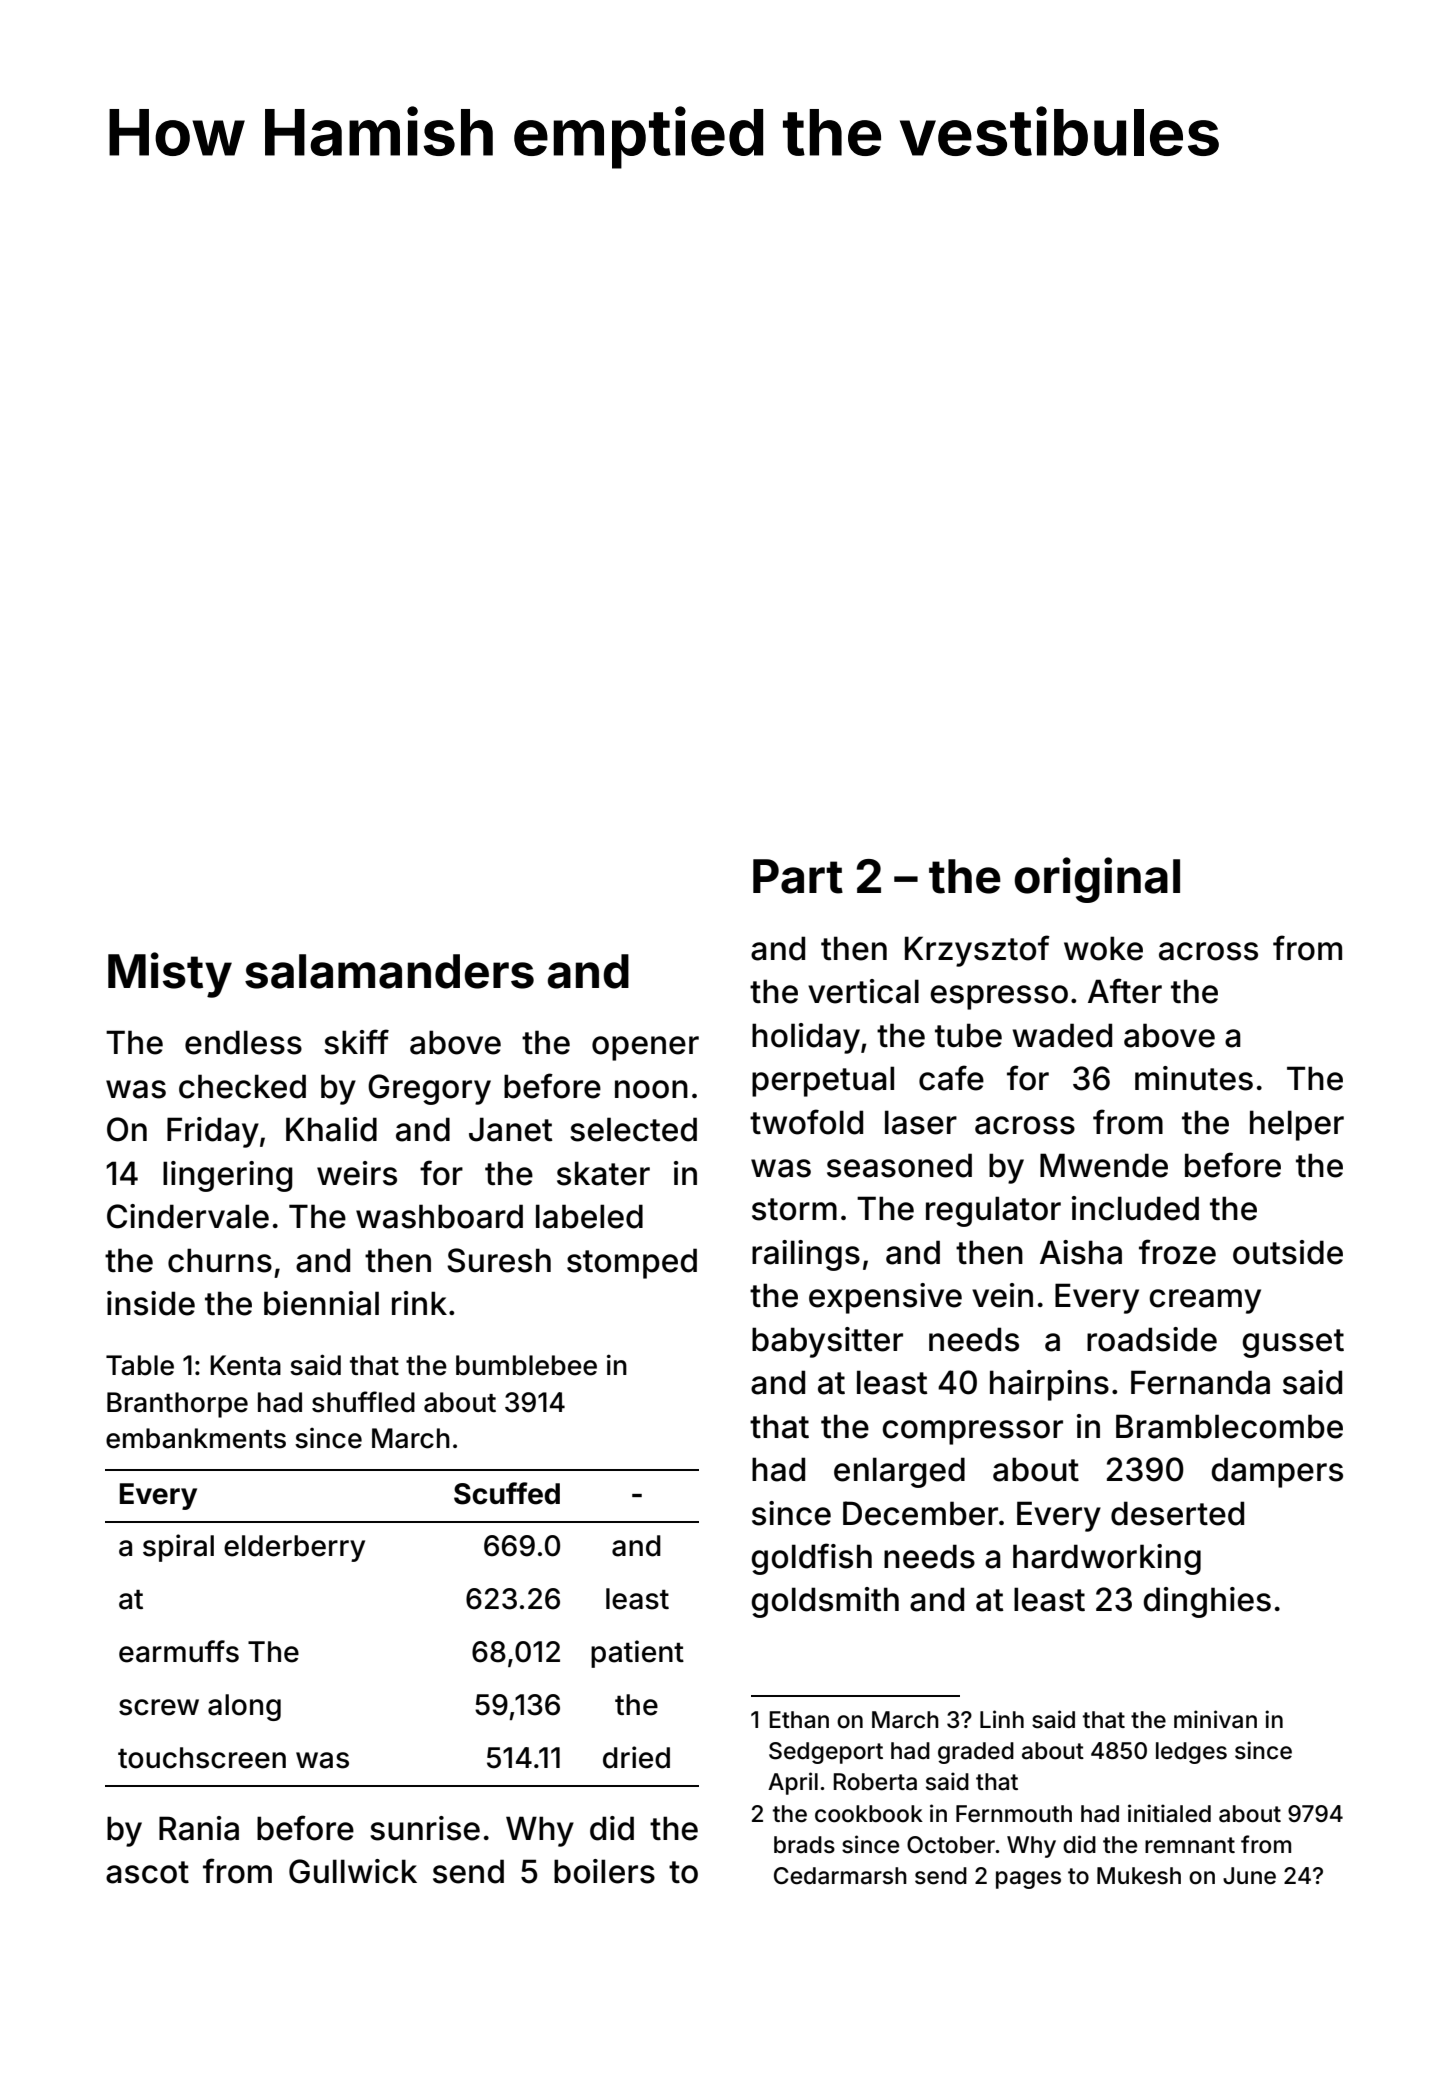  I want to click on goldfish, so click(811, 1559).
